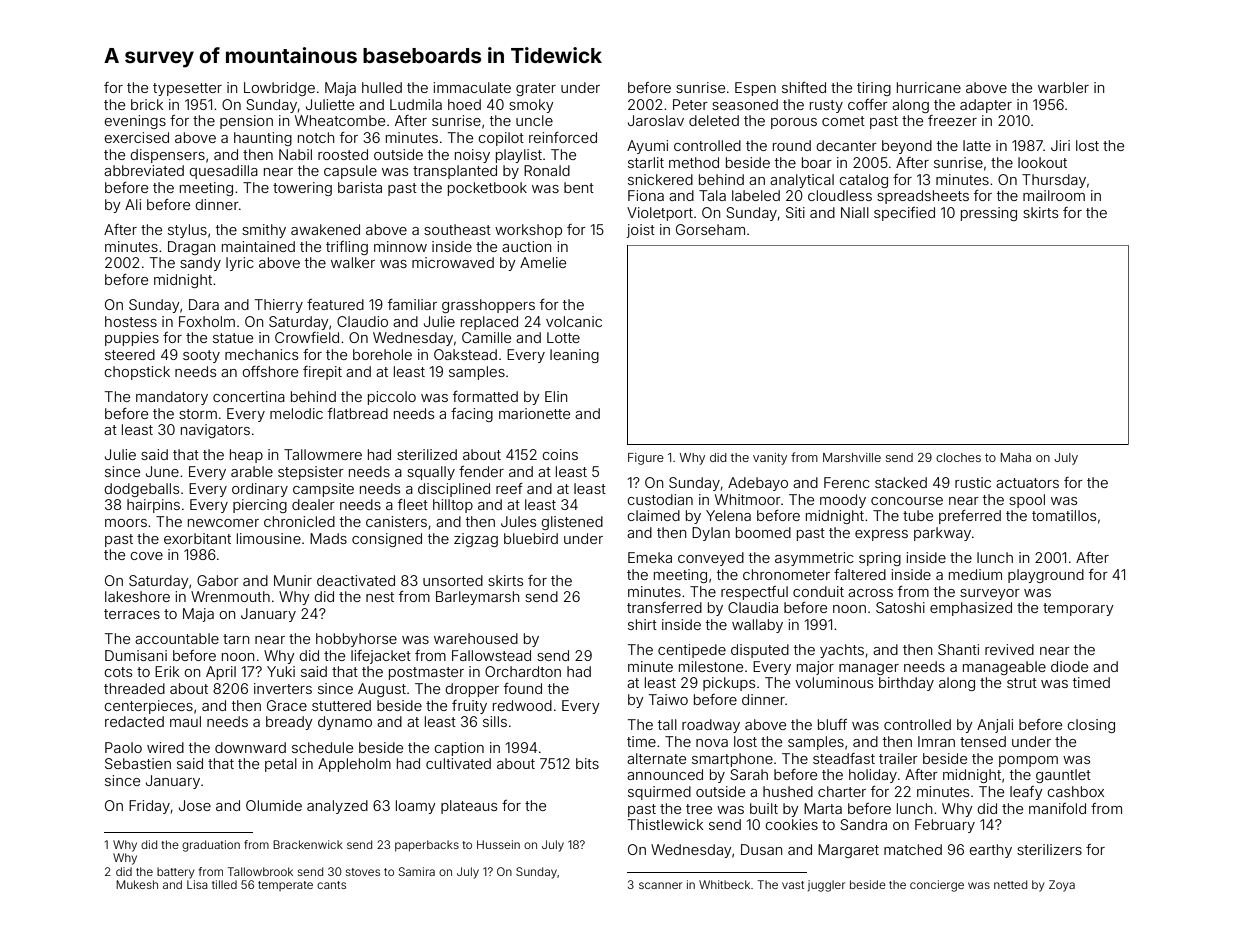 This screenshot has height=952, width=1233. What do you see at coordinates (852, 457) in the screenshot?
I see `Marshville` at bounding box center [852, 457].
